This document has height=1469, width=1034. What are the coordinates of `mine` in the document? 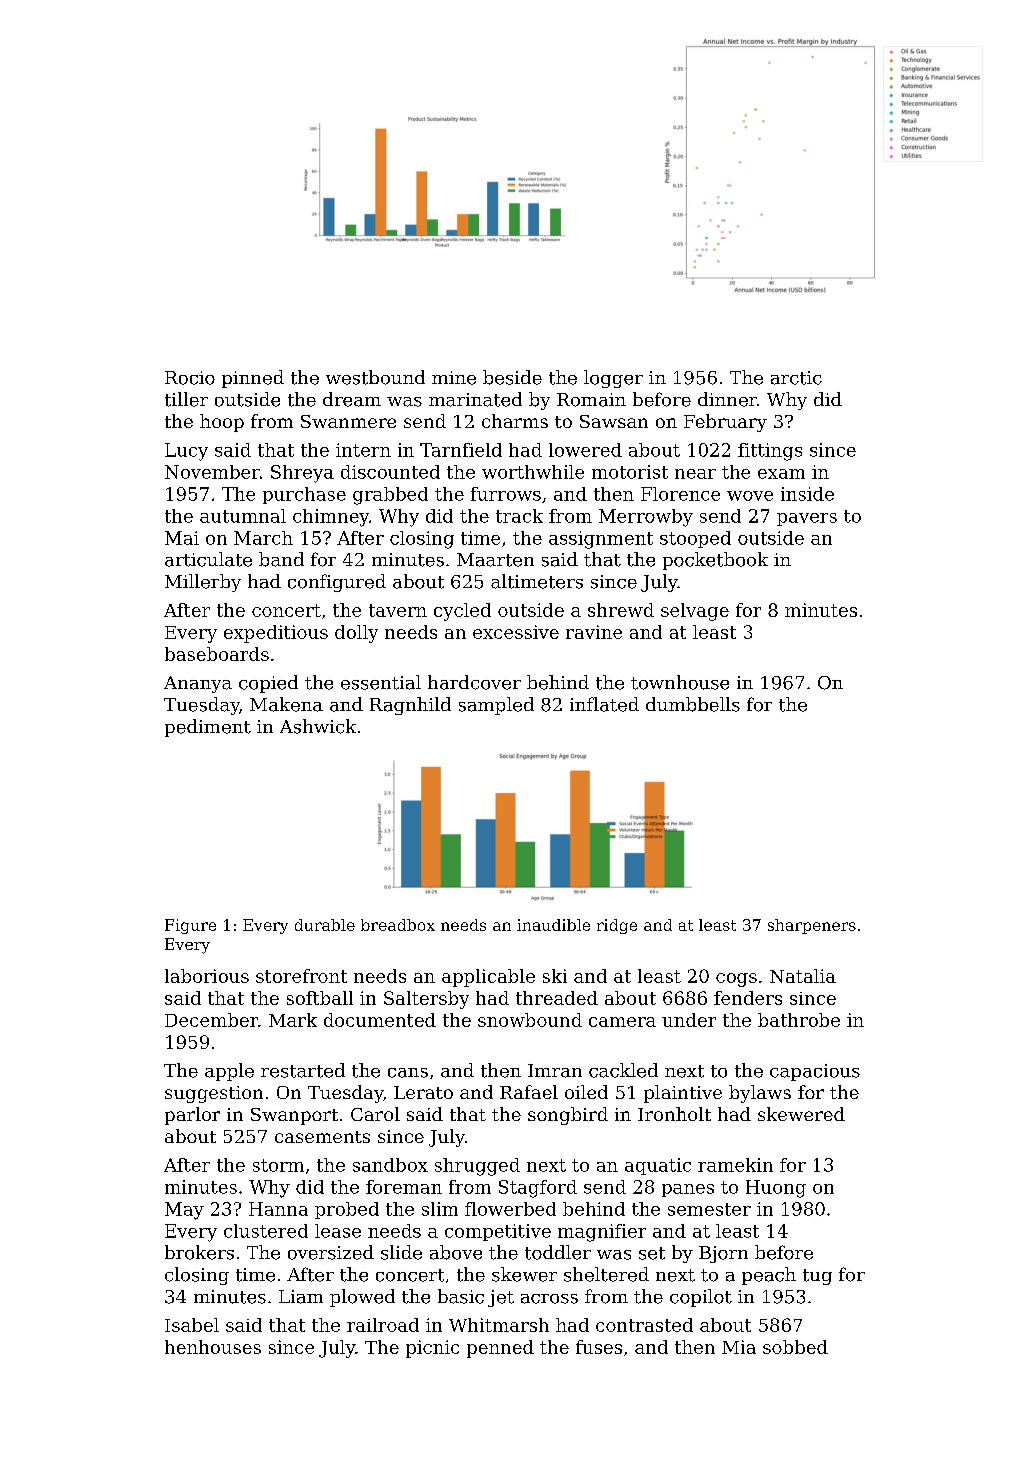 It's located at (454, 378).
